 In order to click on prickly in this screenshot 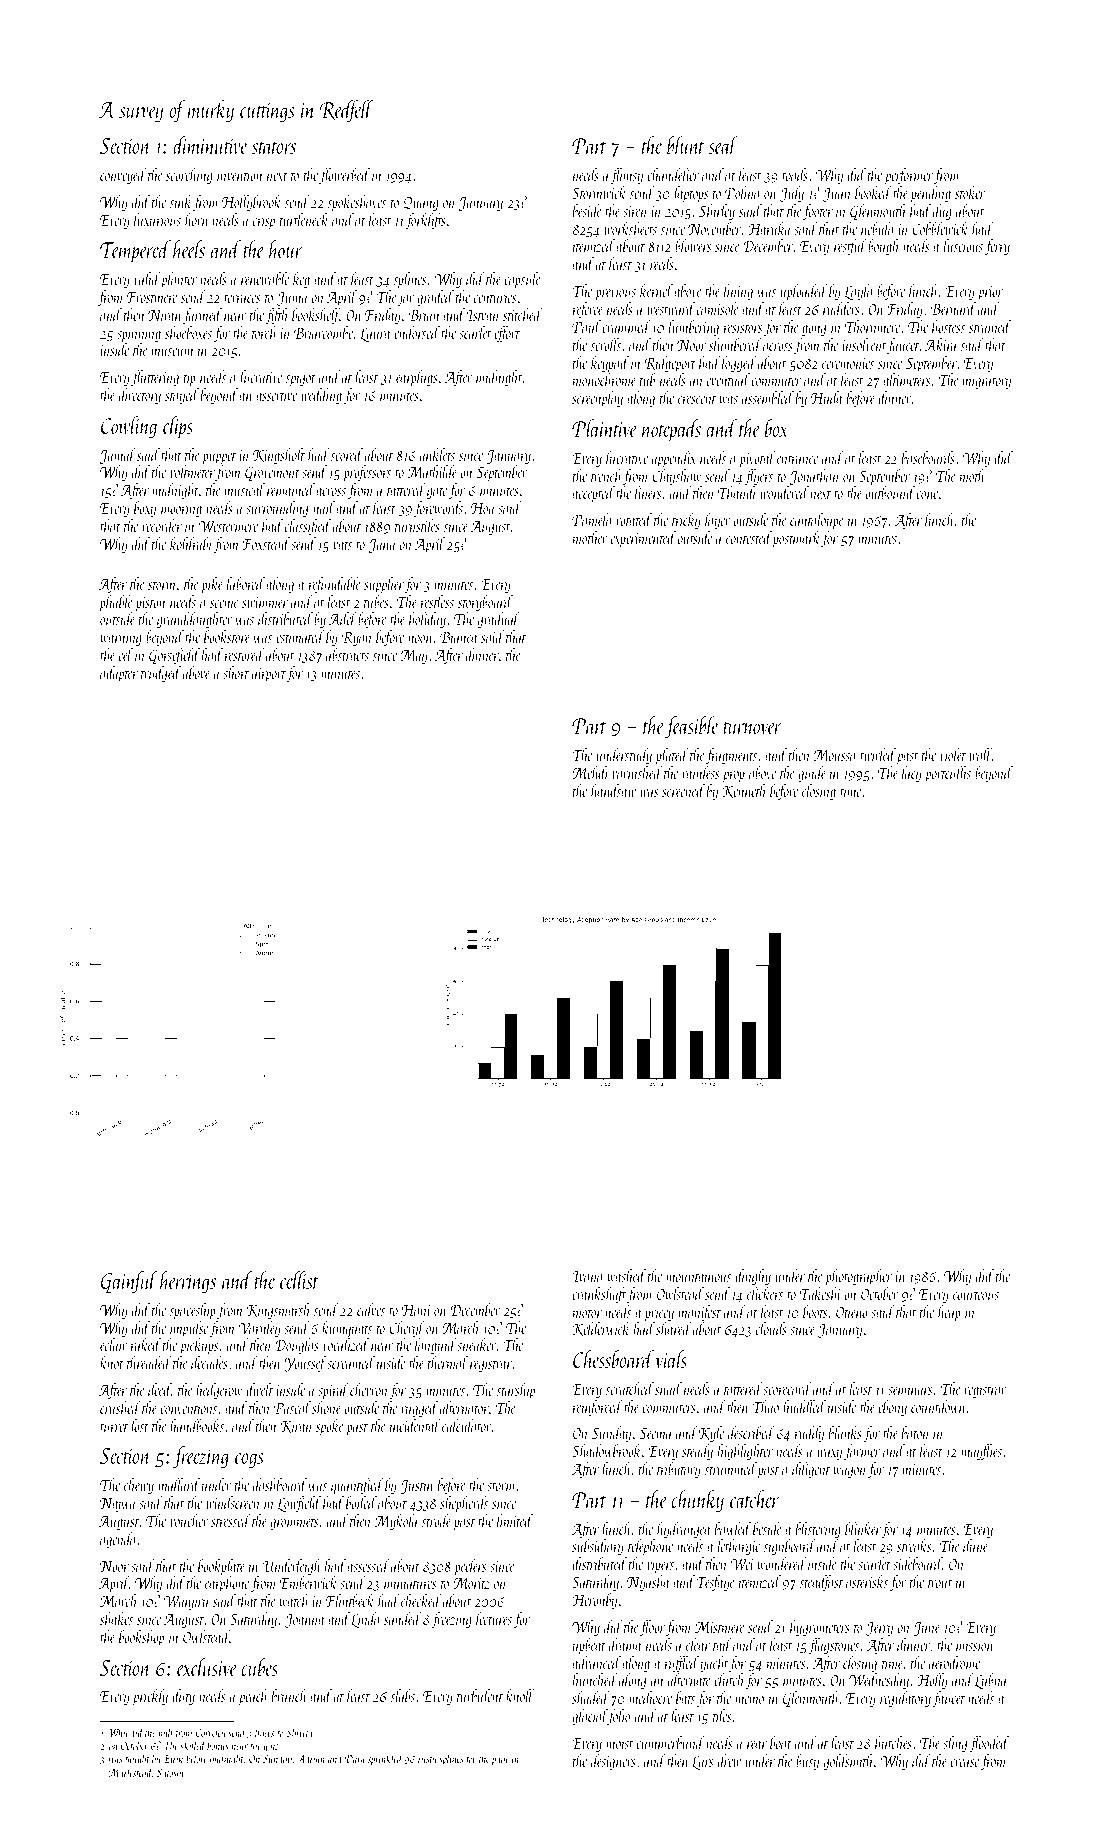, I will do `click(150, 1697)`.
